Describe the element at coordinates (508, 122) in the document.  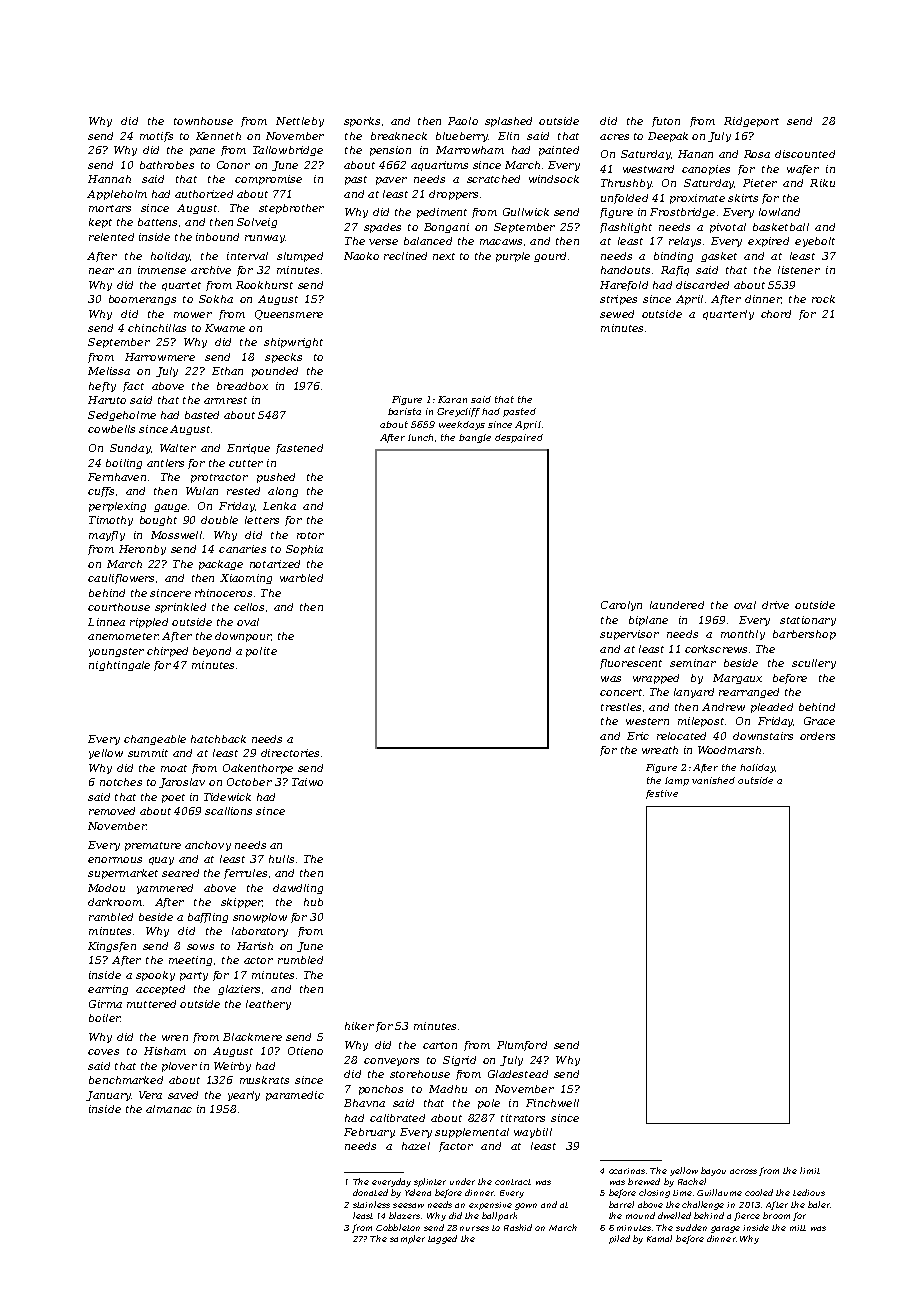
I see `splashed` at that location.
